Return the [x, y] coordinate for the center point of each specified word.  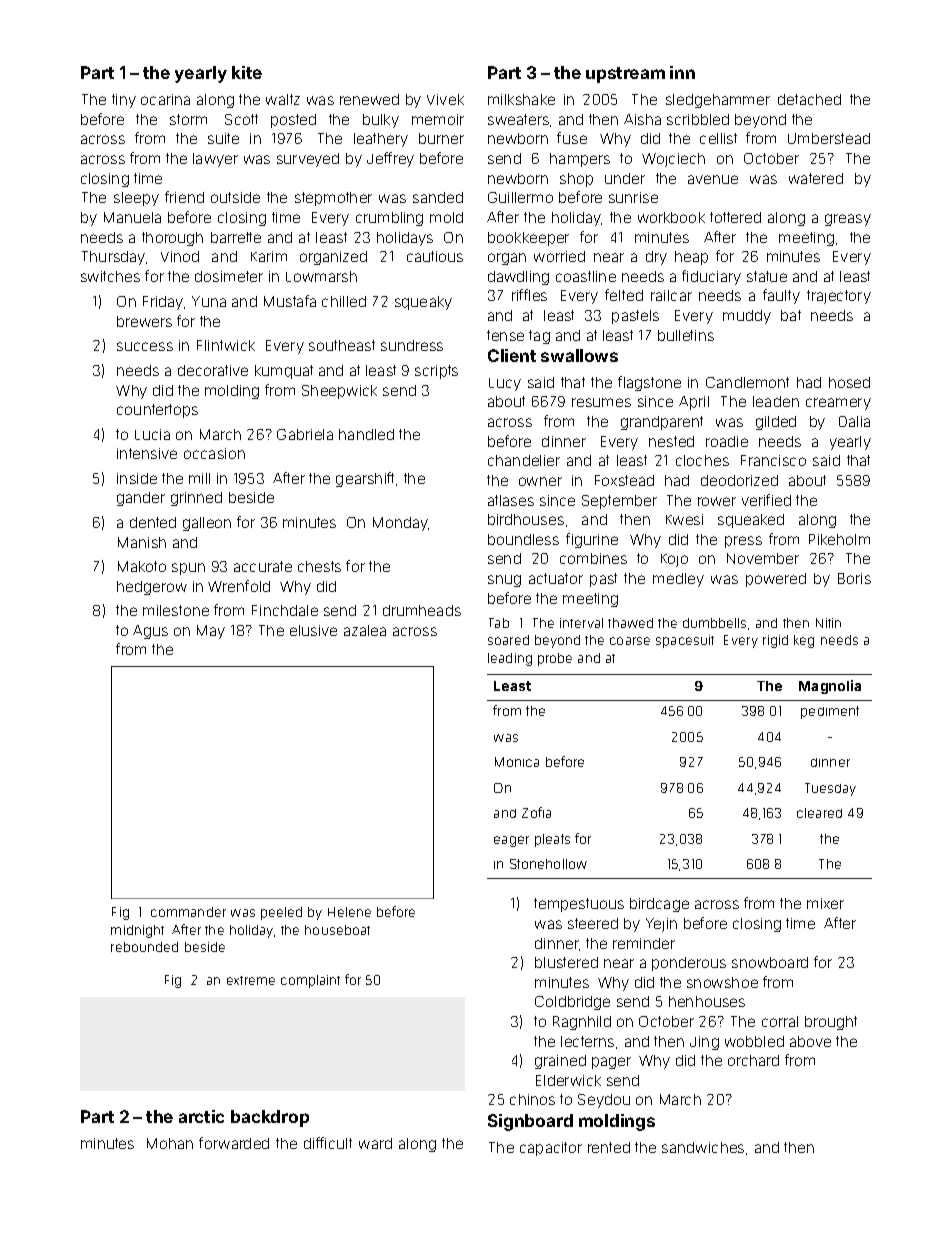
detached [809, 99]
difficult [328, 1143]
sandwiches [703, 1147]
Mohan [170, 1143]
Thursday [113, 258]
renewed [369, 99]
